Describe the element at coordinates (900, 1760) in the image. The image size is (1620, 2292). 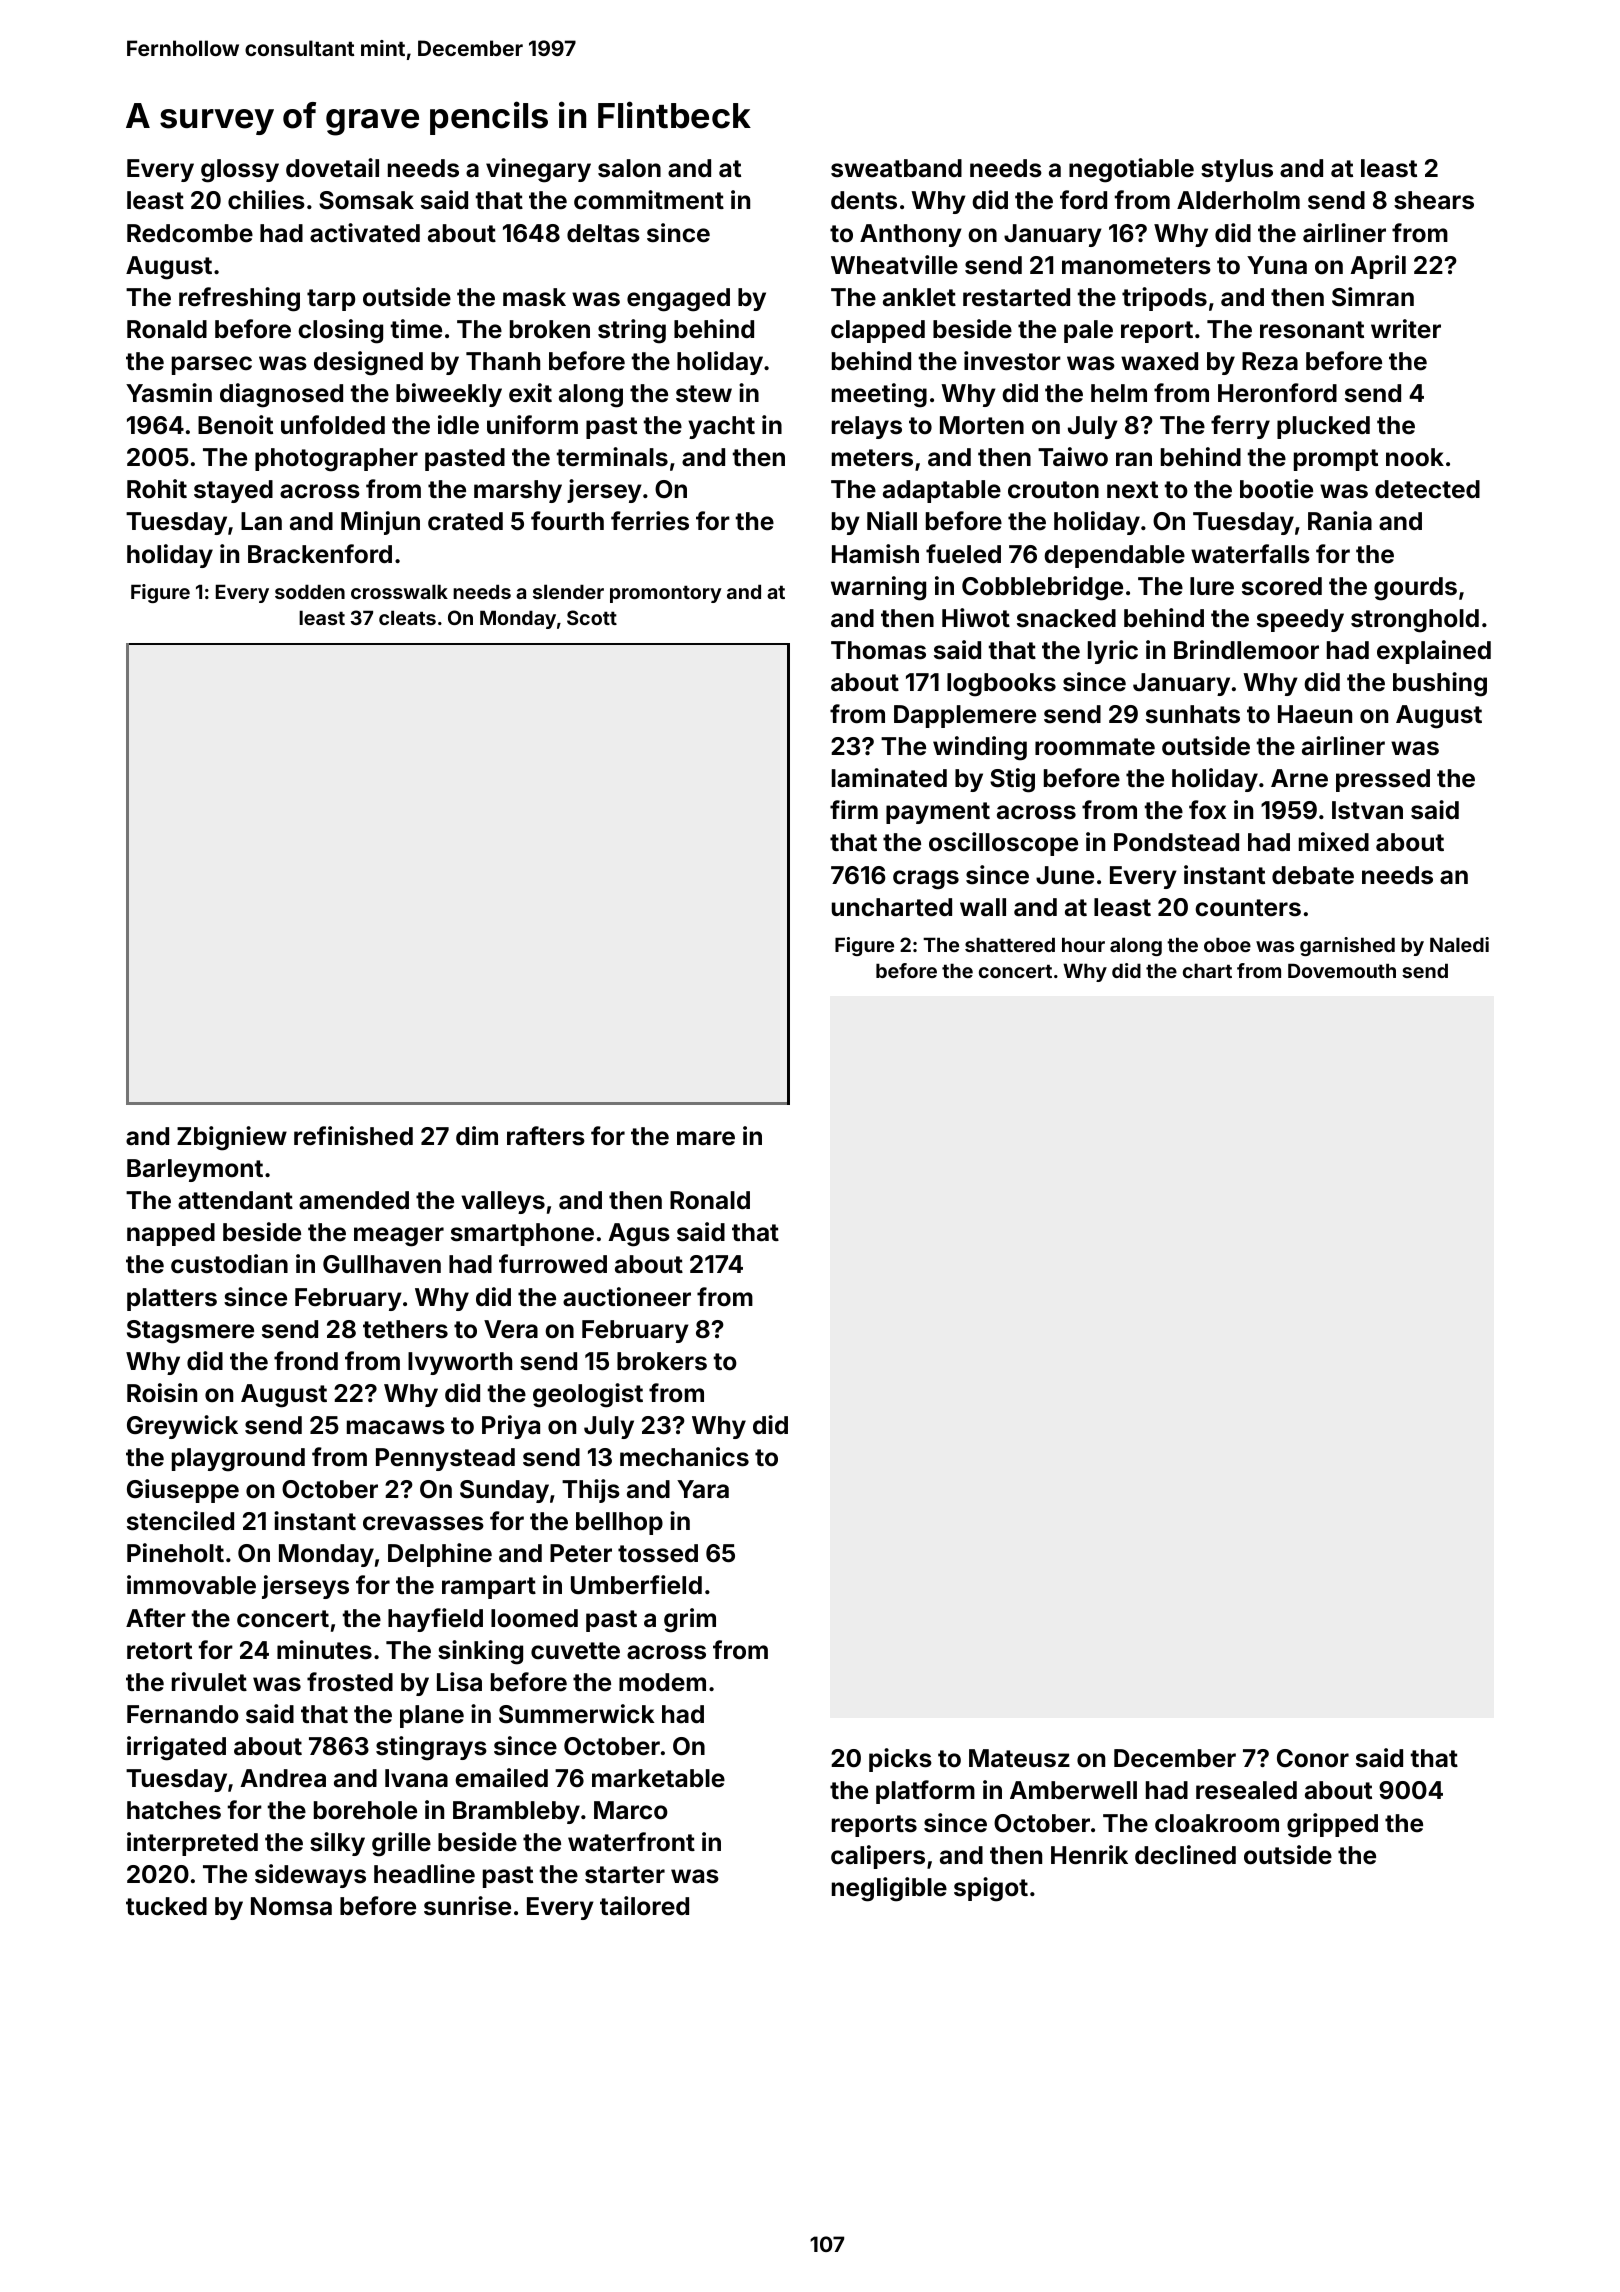
I see `picks` at that location.
